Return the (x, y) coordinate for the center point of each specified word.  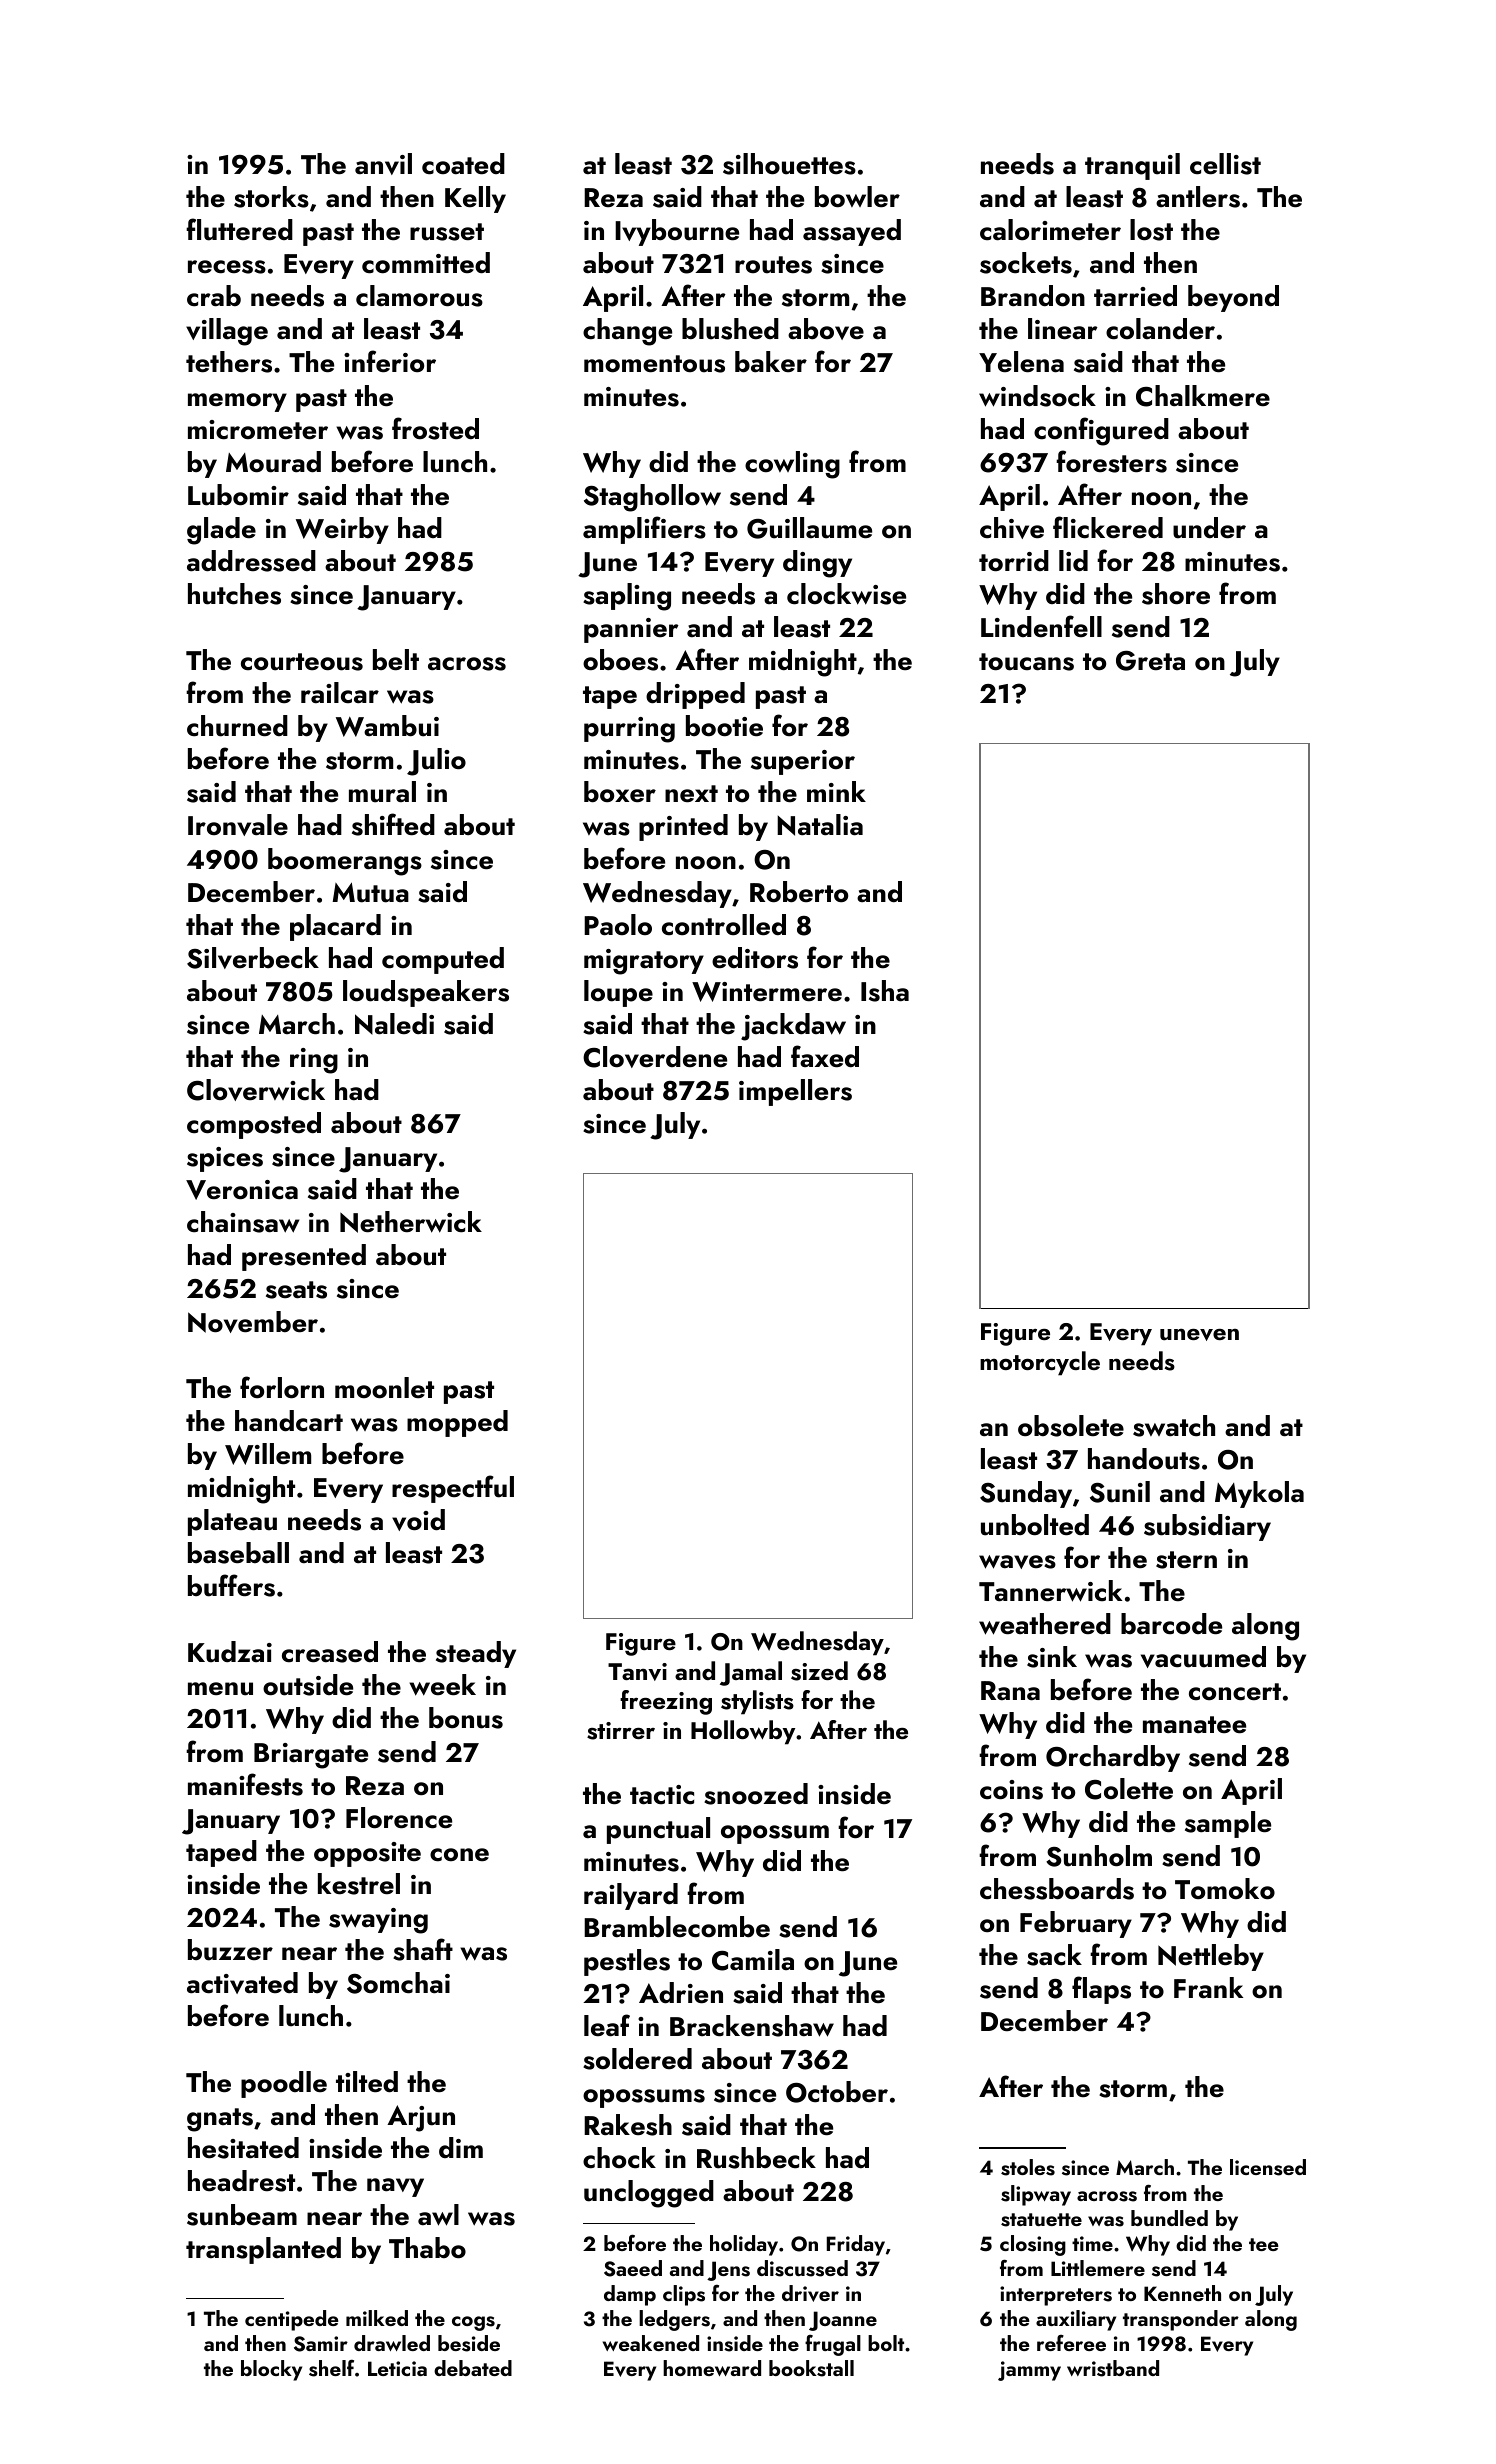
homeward (712, 2368)
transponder (1181, 2320)
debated (473, 2368)
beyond (1233, 298)
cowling (792, 465)
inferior (390, 361)
